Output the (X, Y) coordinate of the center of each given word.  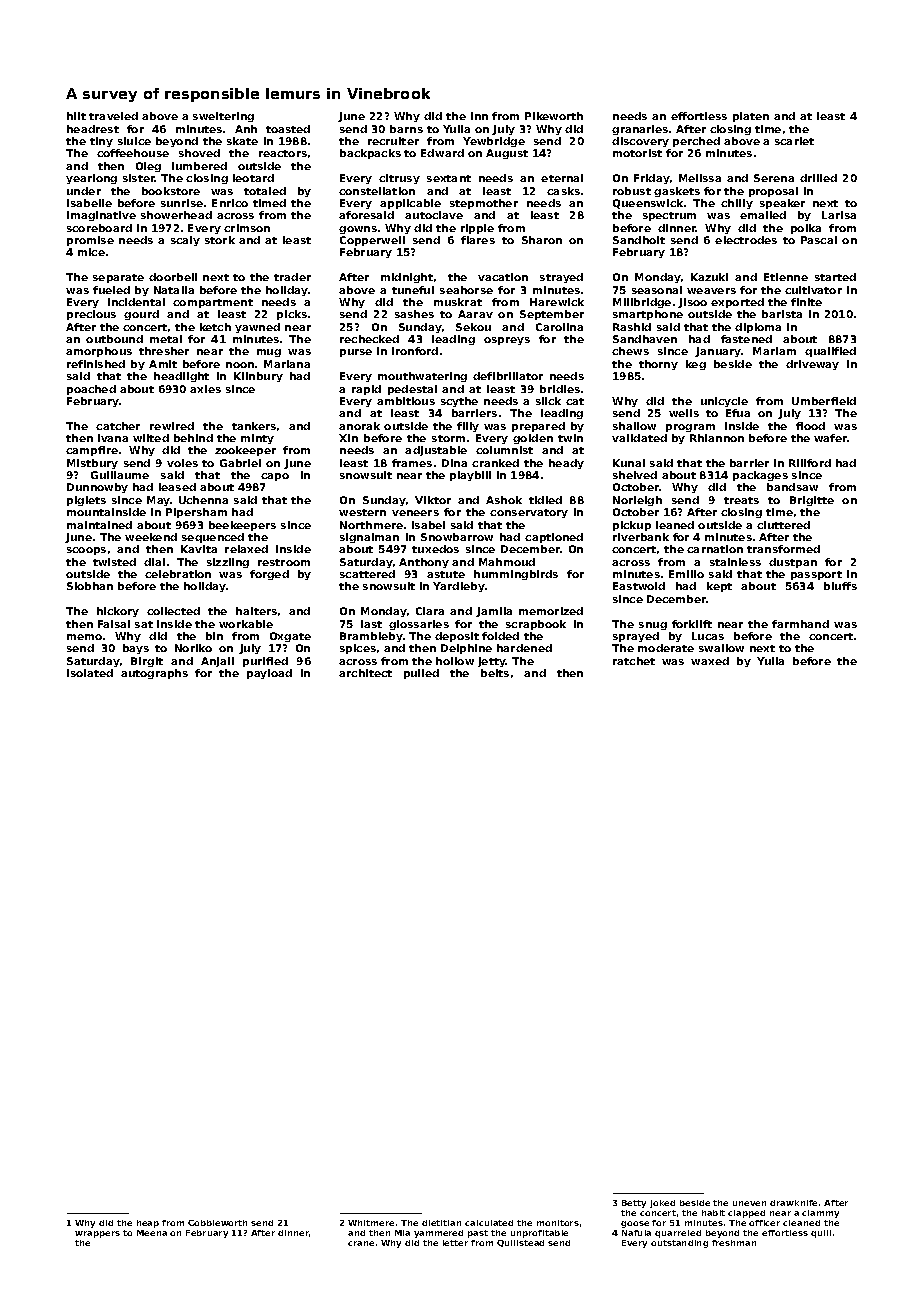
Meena (152, 1233)
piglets (86, 501)
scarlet (794, 141)
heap (148, 1224)
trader (292, 277)
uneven (749, 1203)
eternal (562, 178)
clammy (820, 1214)
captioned (554, 538)
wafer (831, 438)
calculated (489, 1223)
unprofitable (539, 1234)
